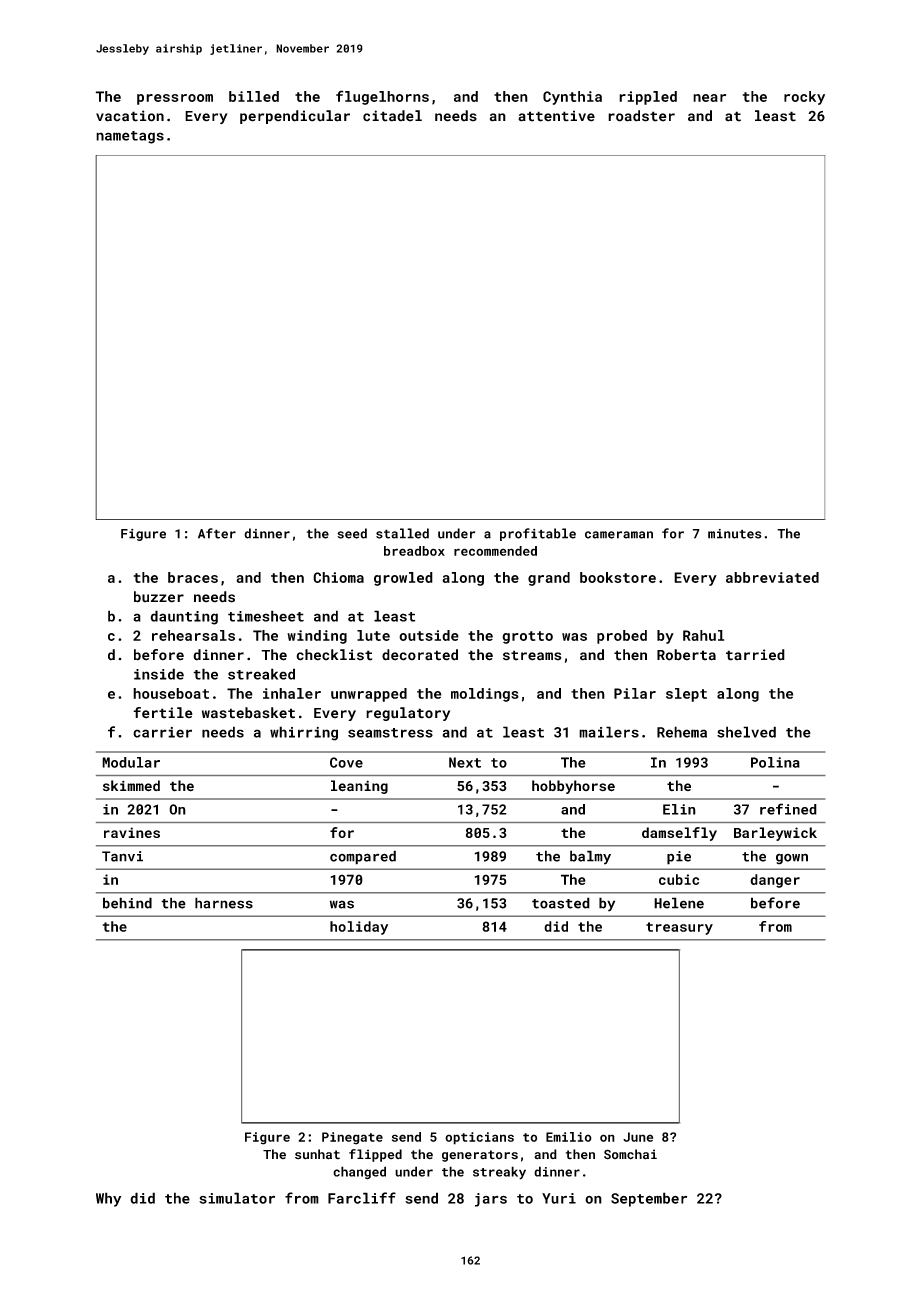 The image size is (921, 1309). I want to click on jars, so click(491, 1200).
